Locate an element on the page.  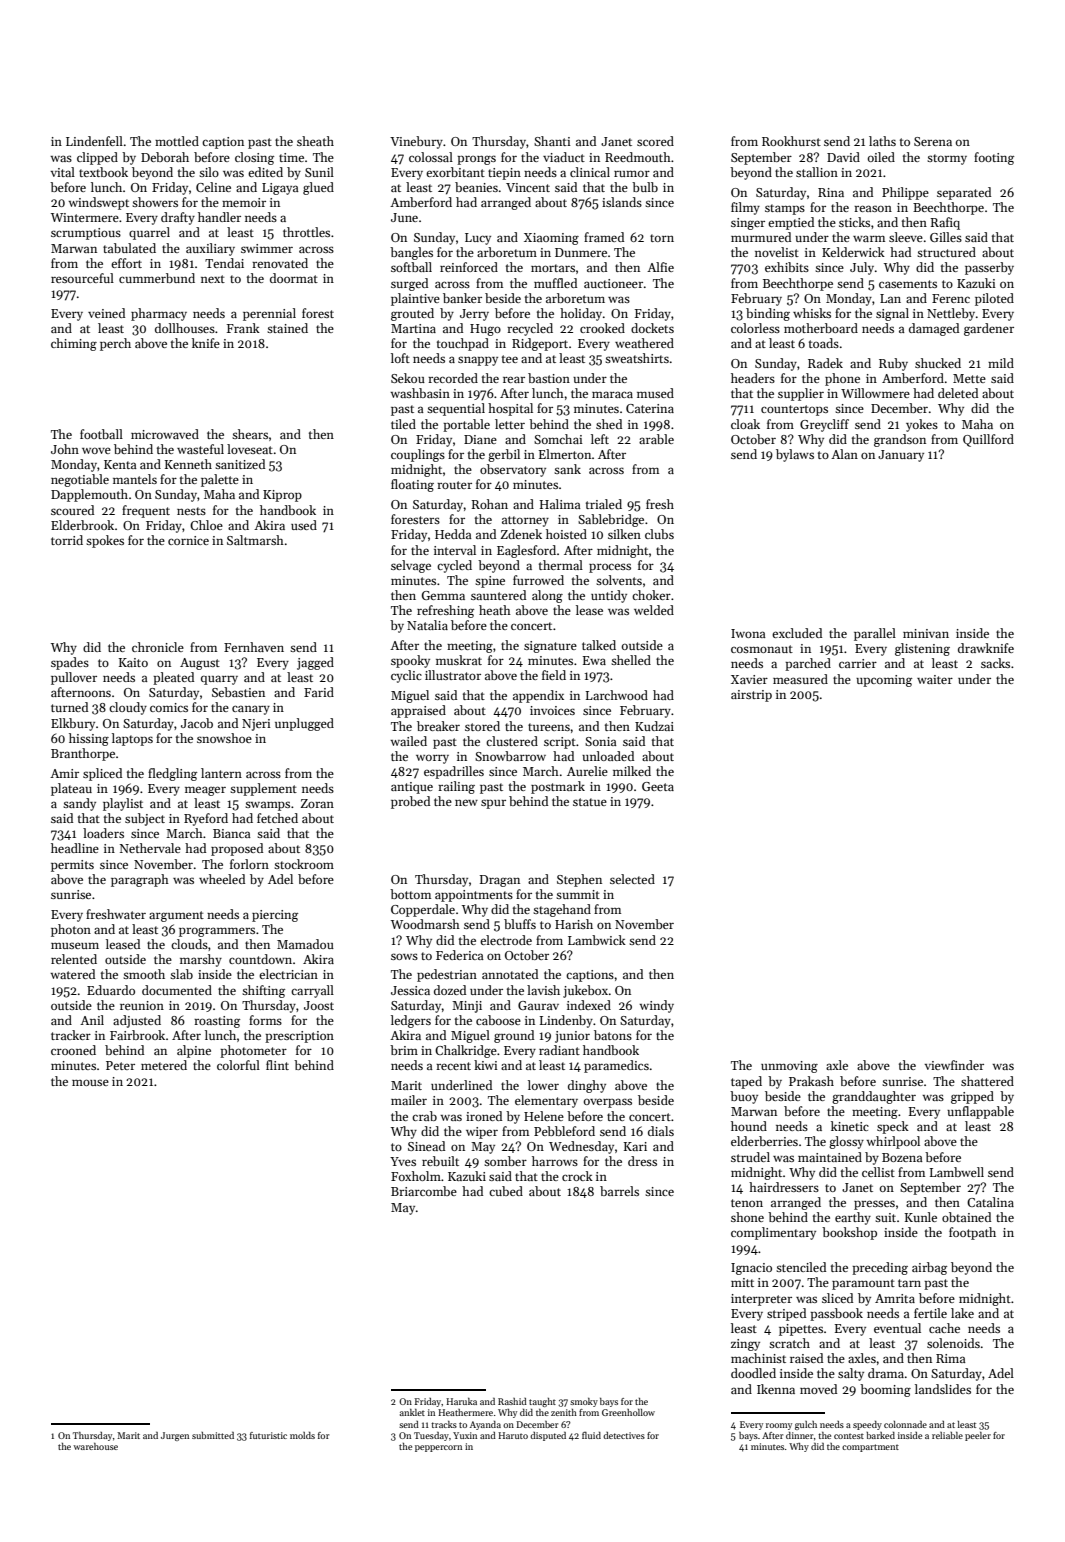
process is located at coordinates (610, 568).
